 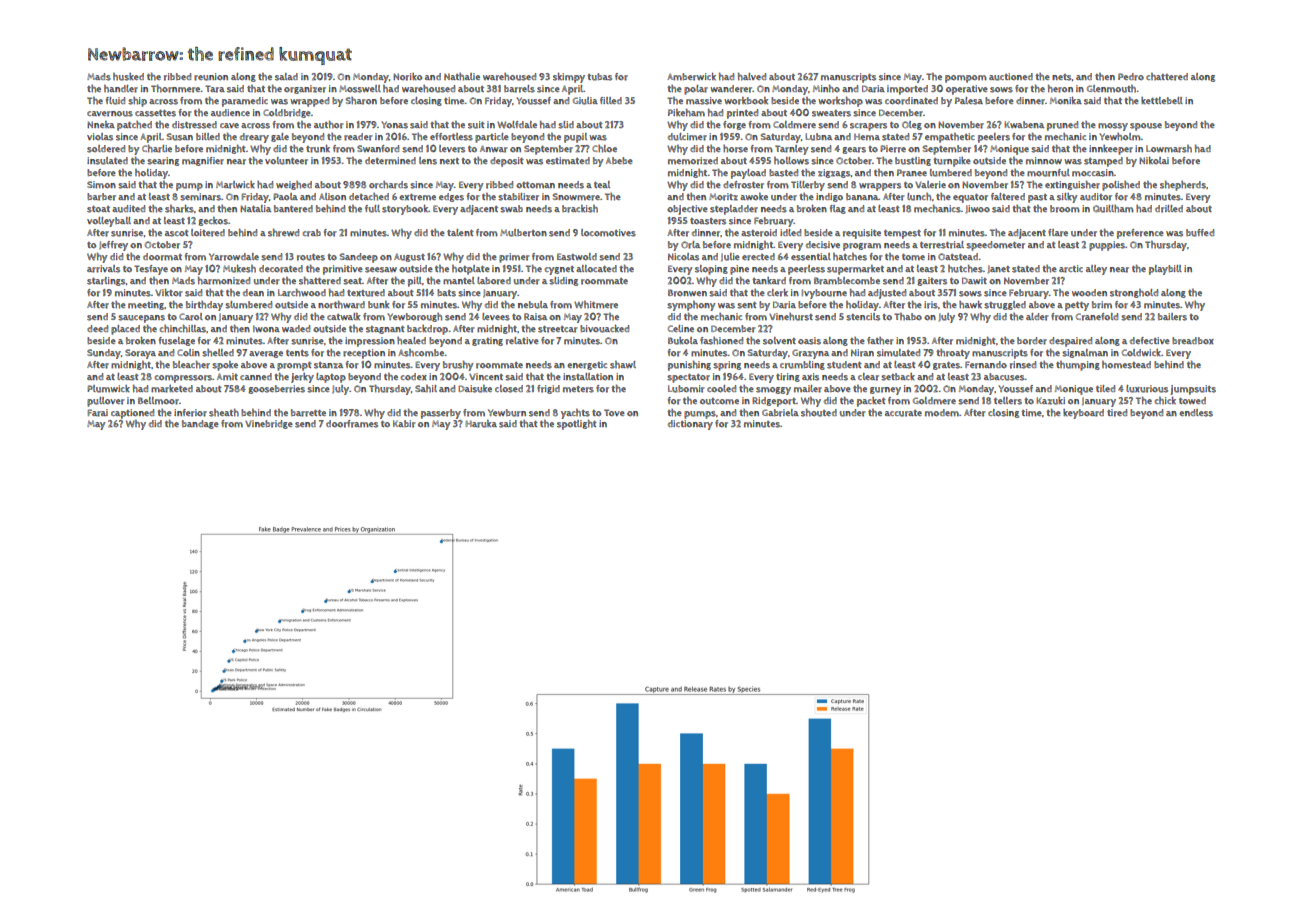 I want to click on Vinehurst, so click(x=791, y=317).
